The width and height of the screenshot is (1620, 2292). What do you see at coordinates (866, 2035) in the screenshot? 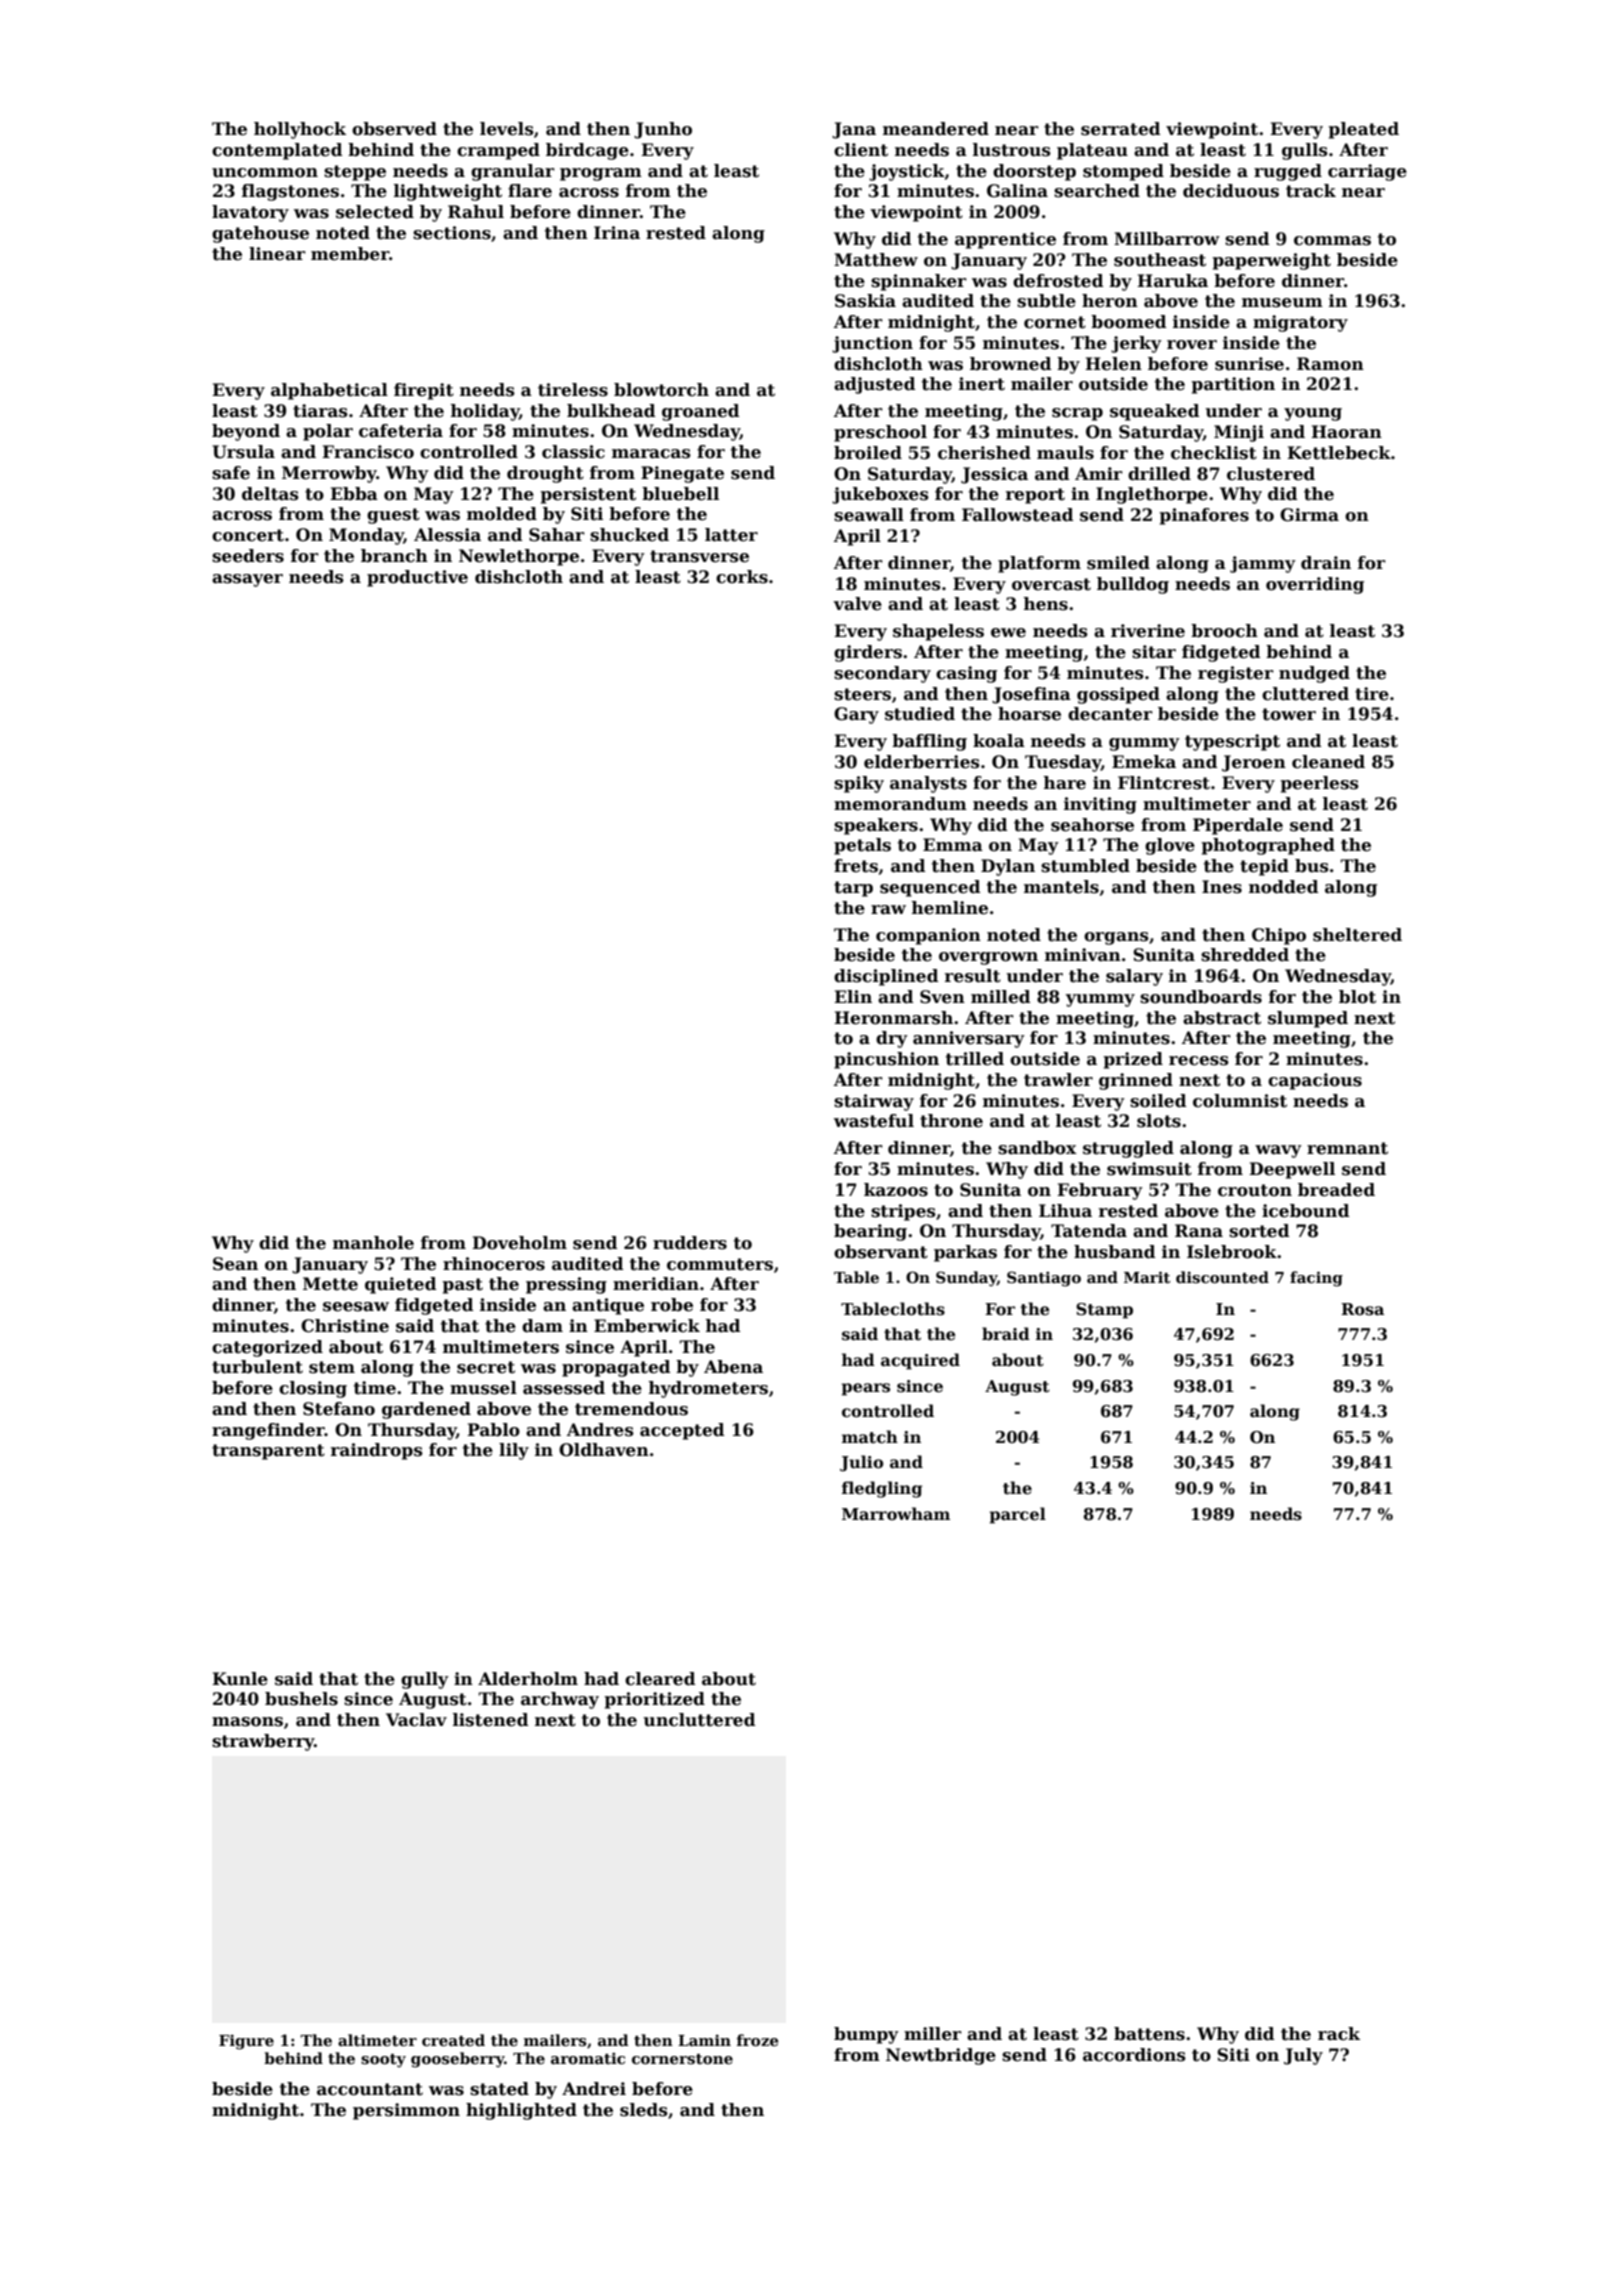
I see `bumpy` at bounding box center [866, 2035].
